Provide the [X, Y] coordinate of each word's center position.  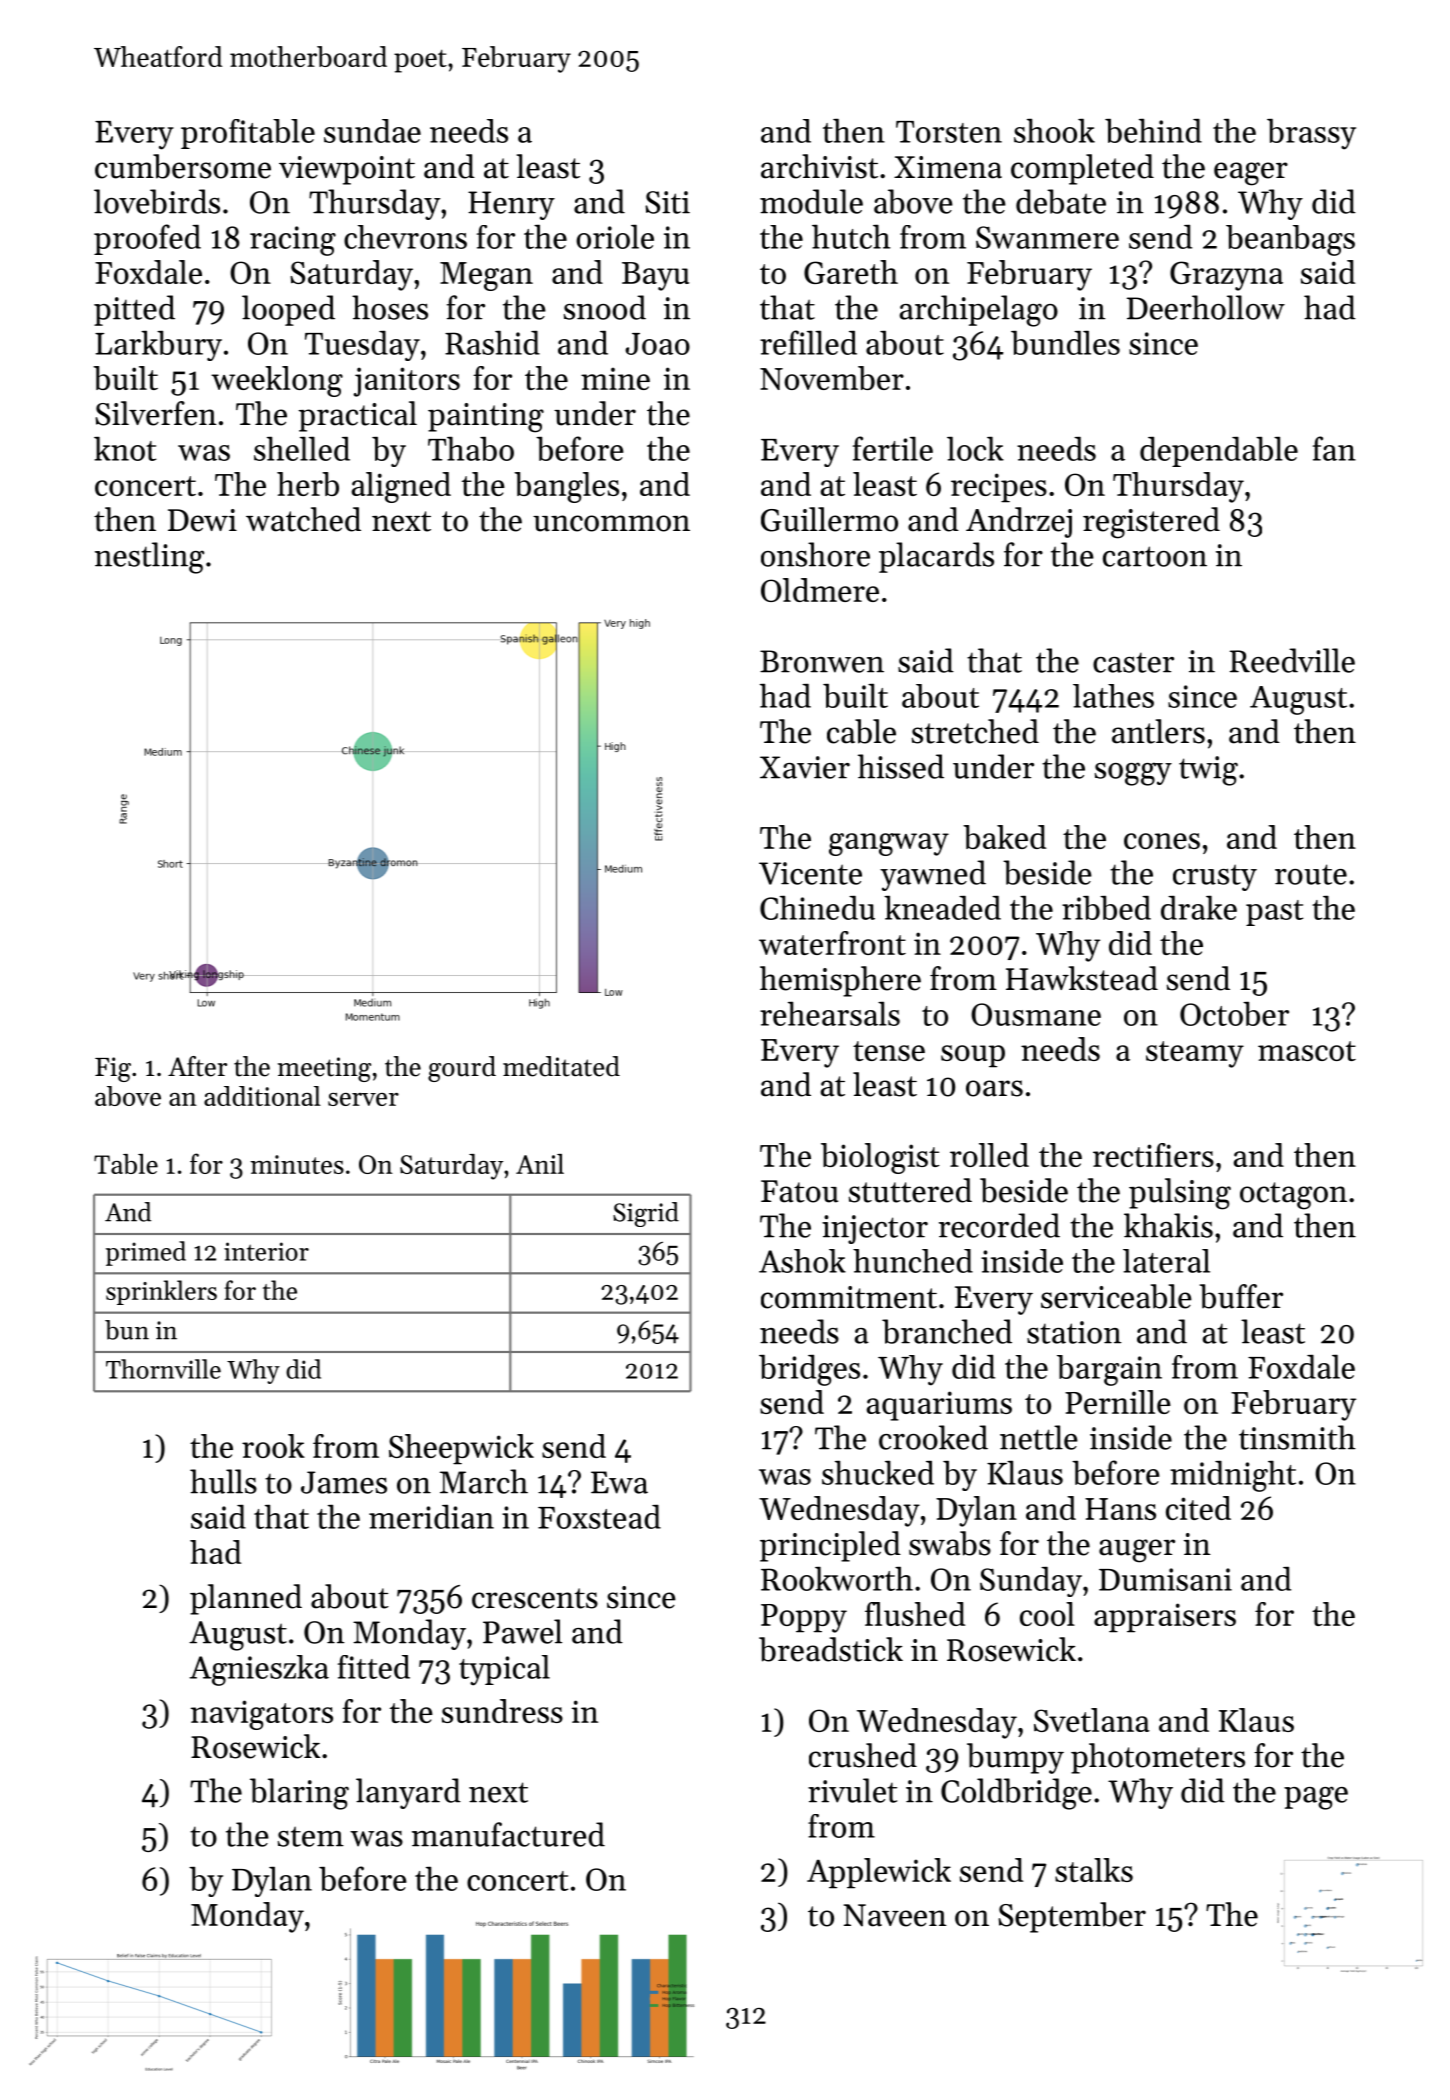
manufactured [508, 1834]
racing [293, 241]
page [1316, 1798]
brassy [1311, 134]
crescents [535, 1598]
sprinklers [161, 1292]
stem [311, 1836]
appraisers [1165, 1618]
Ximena [948, 167]
